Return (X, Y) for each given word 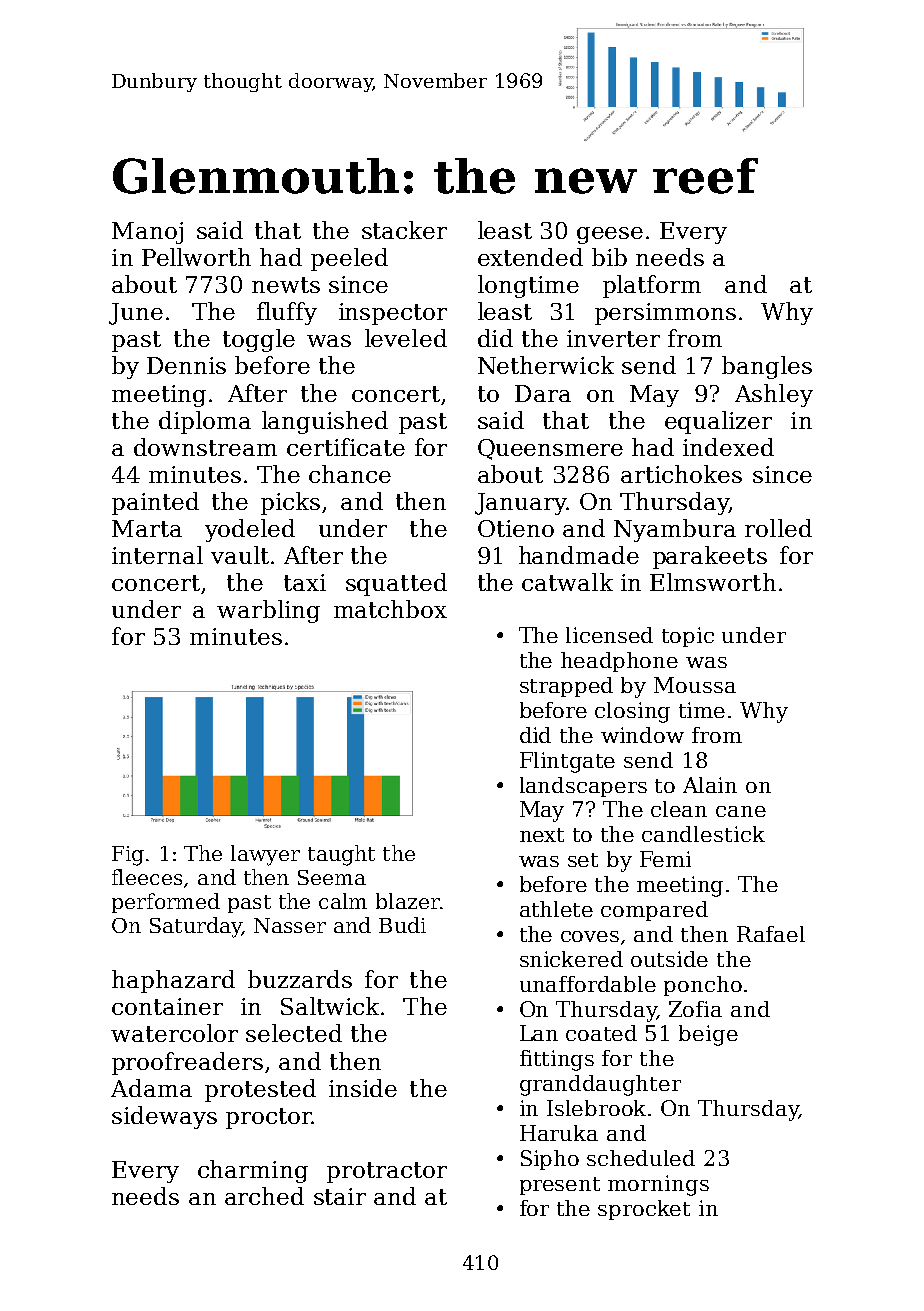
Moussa (695, 685)
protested (260, 1090)
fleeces (147, 877)
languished (325, 422)
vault (240, 555)
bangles (767, 367)
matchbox (390, 609)
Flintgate (567, 762)
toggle (259, 340)
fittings (557, 1060)
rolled (778, 528)
